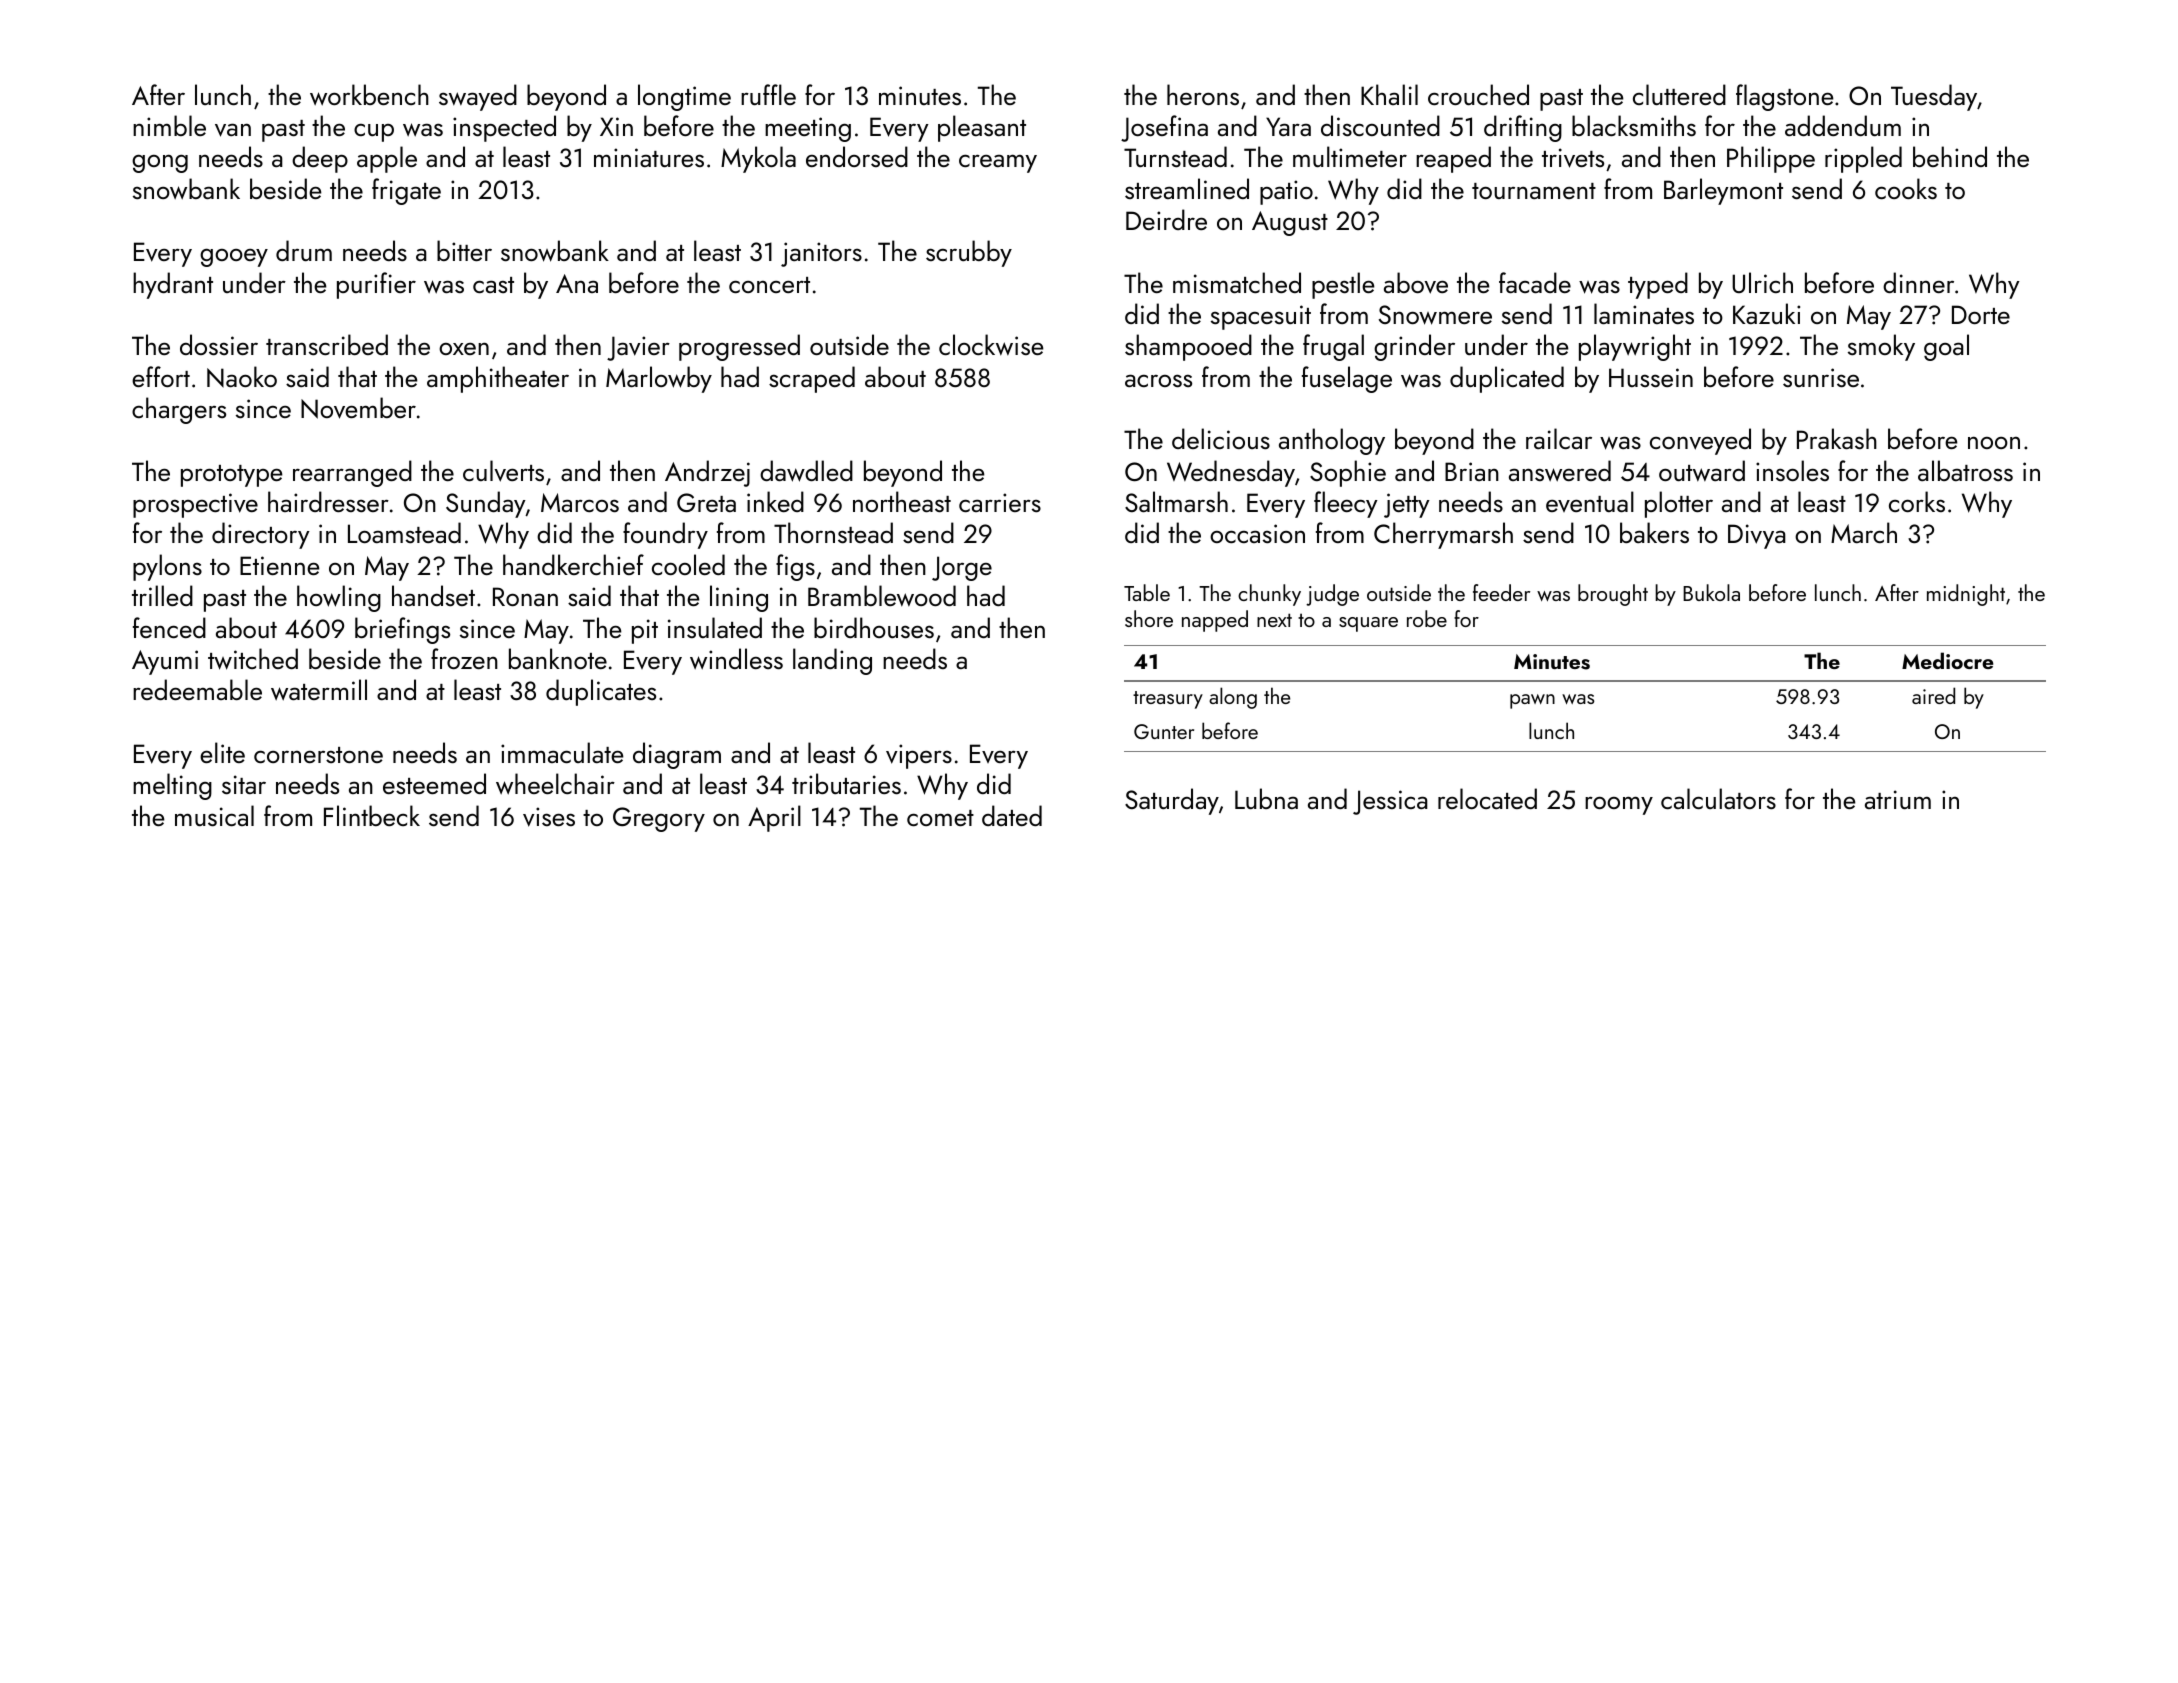  What do you see at coordinates (1175, 156) in the screenshot?
I see `Turnstead` at bounding box center [1175, 156].
